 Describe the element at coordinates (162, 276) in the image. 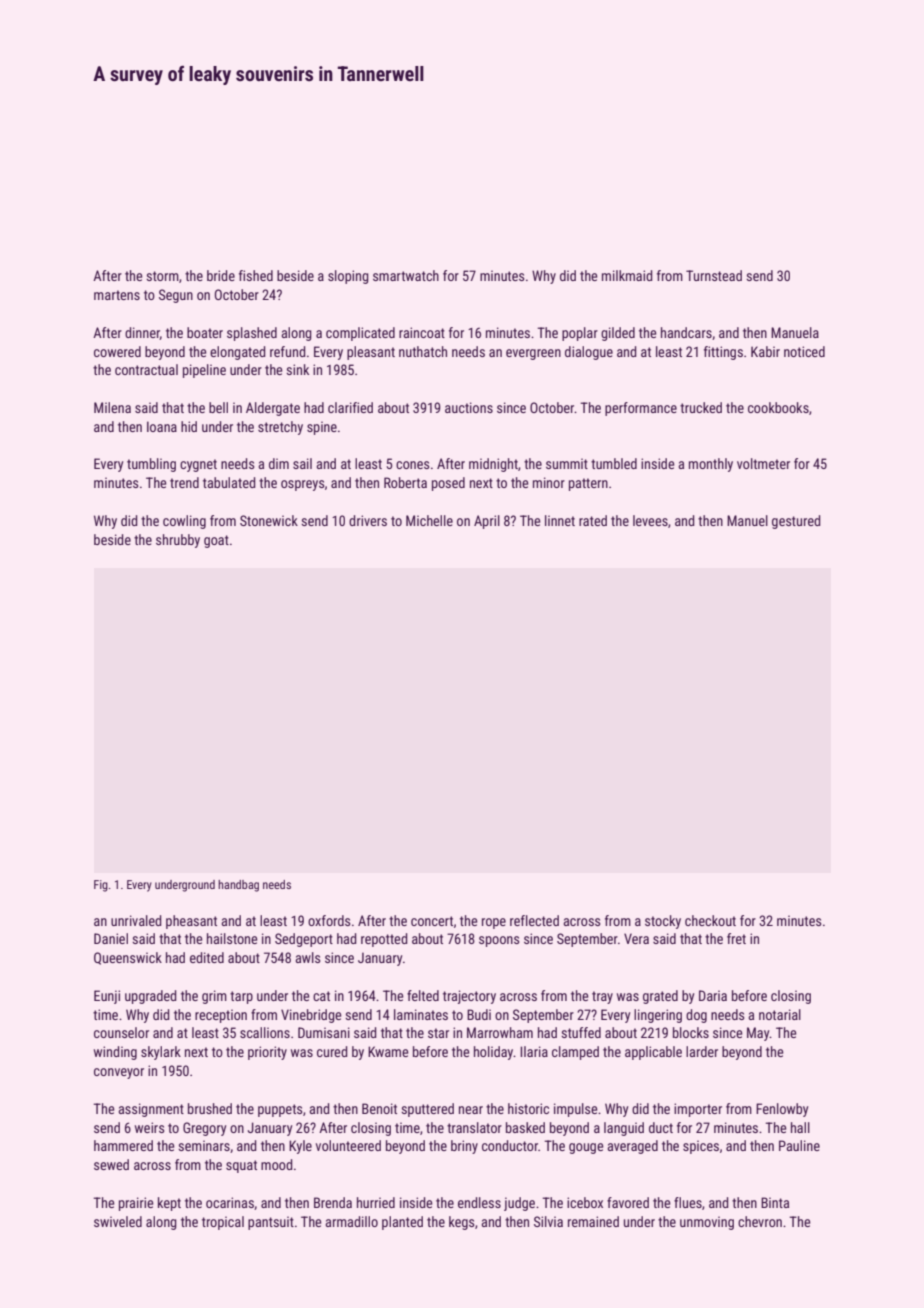

I see `storm` at that location.
